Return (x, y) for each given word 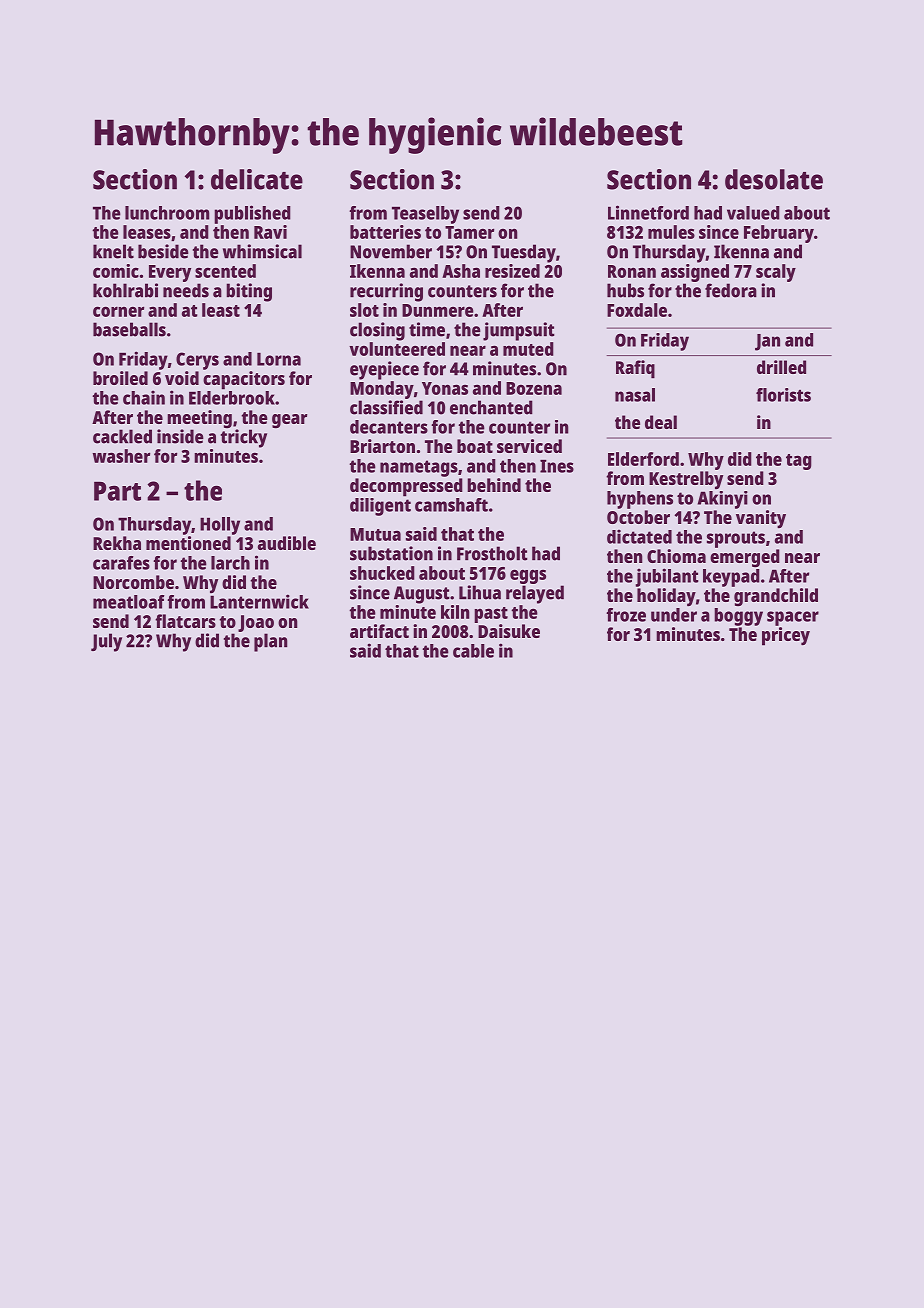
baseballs (129, 329)
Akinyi (723, 500)
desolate (774, 179)
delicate (257, 179)
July (106, 642)
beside (163, 251)
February (779, 234)
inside (180, 436)
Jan (767, 342)
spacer (793, 618)
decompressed (406, 487)
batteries (385, 232)
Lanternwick (259, 601)
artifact (379, 631)
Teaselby (425, 215)
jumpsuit (519, 331)
